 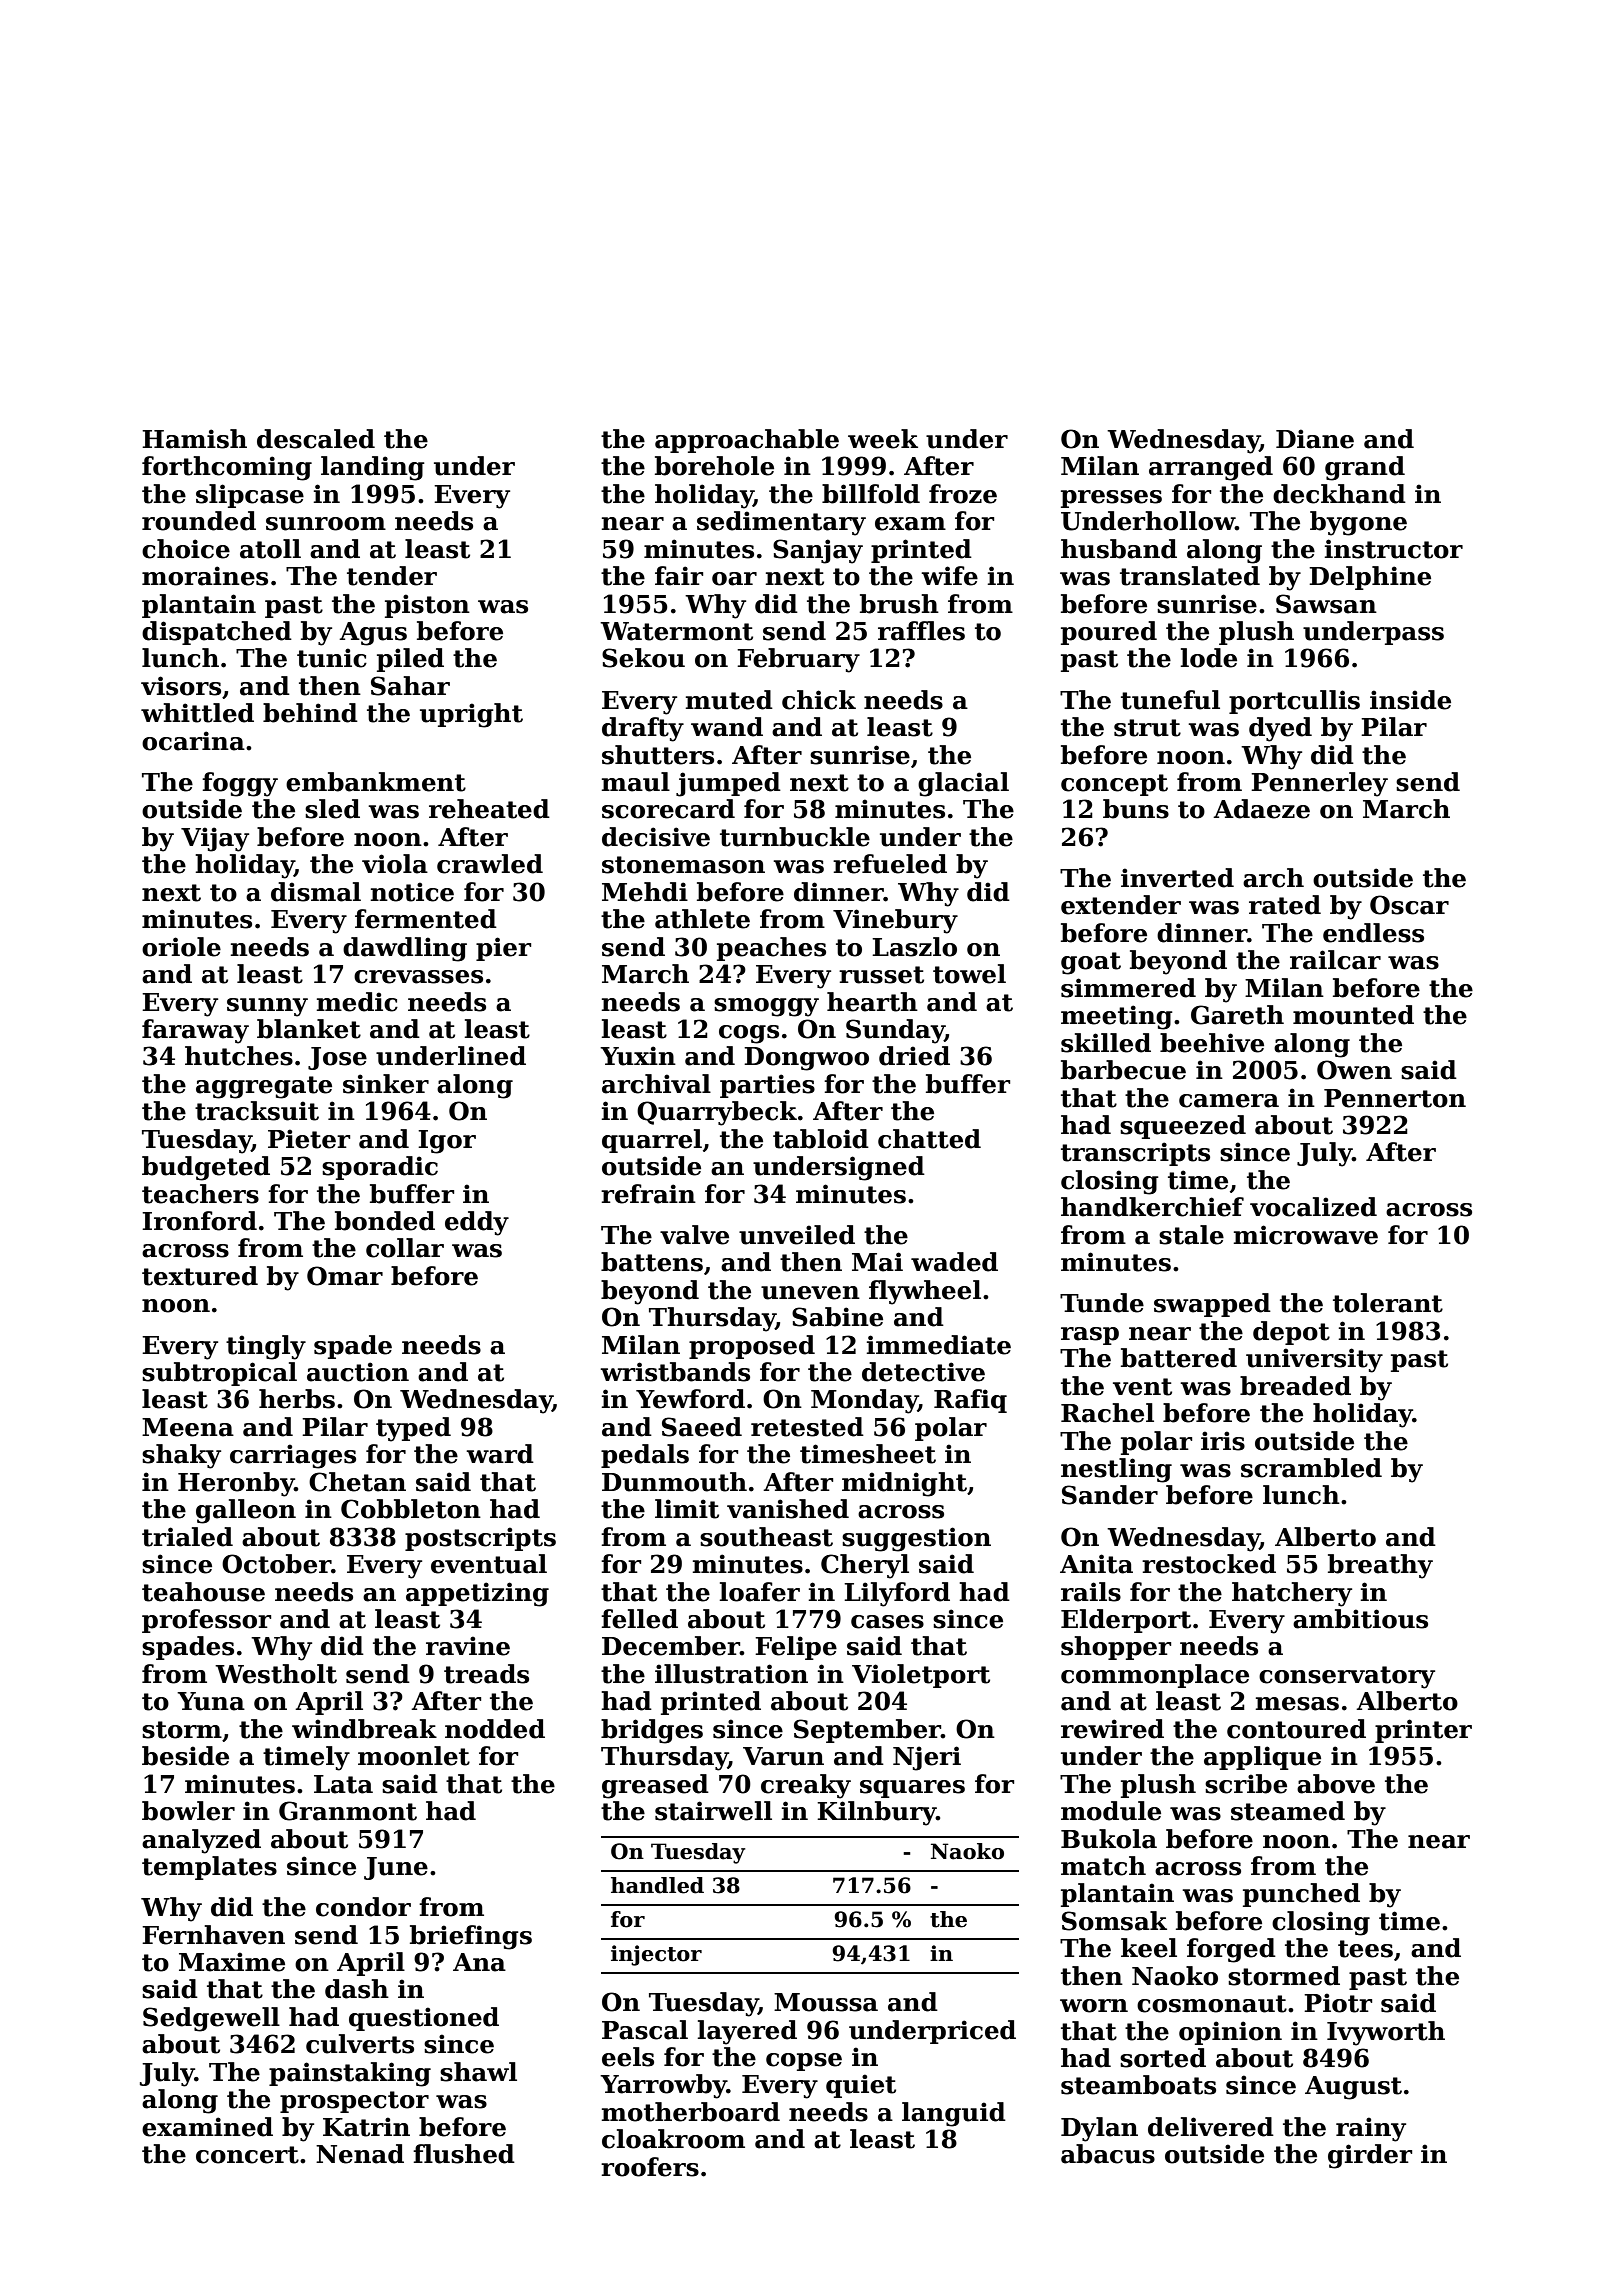 What do you see at coordinates (1353, 1015) in the screenshot?
I see `mounted` at bounding box center [1353, 1015].
